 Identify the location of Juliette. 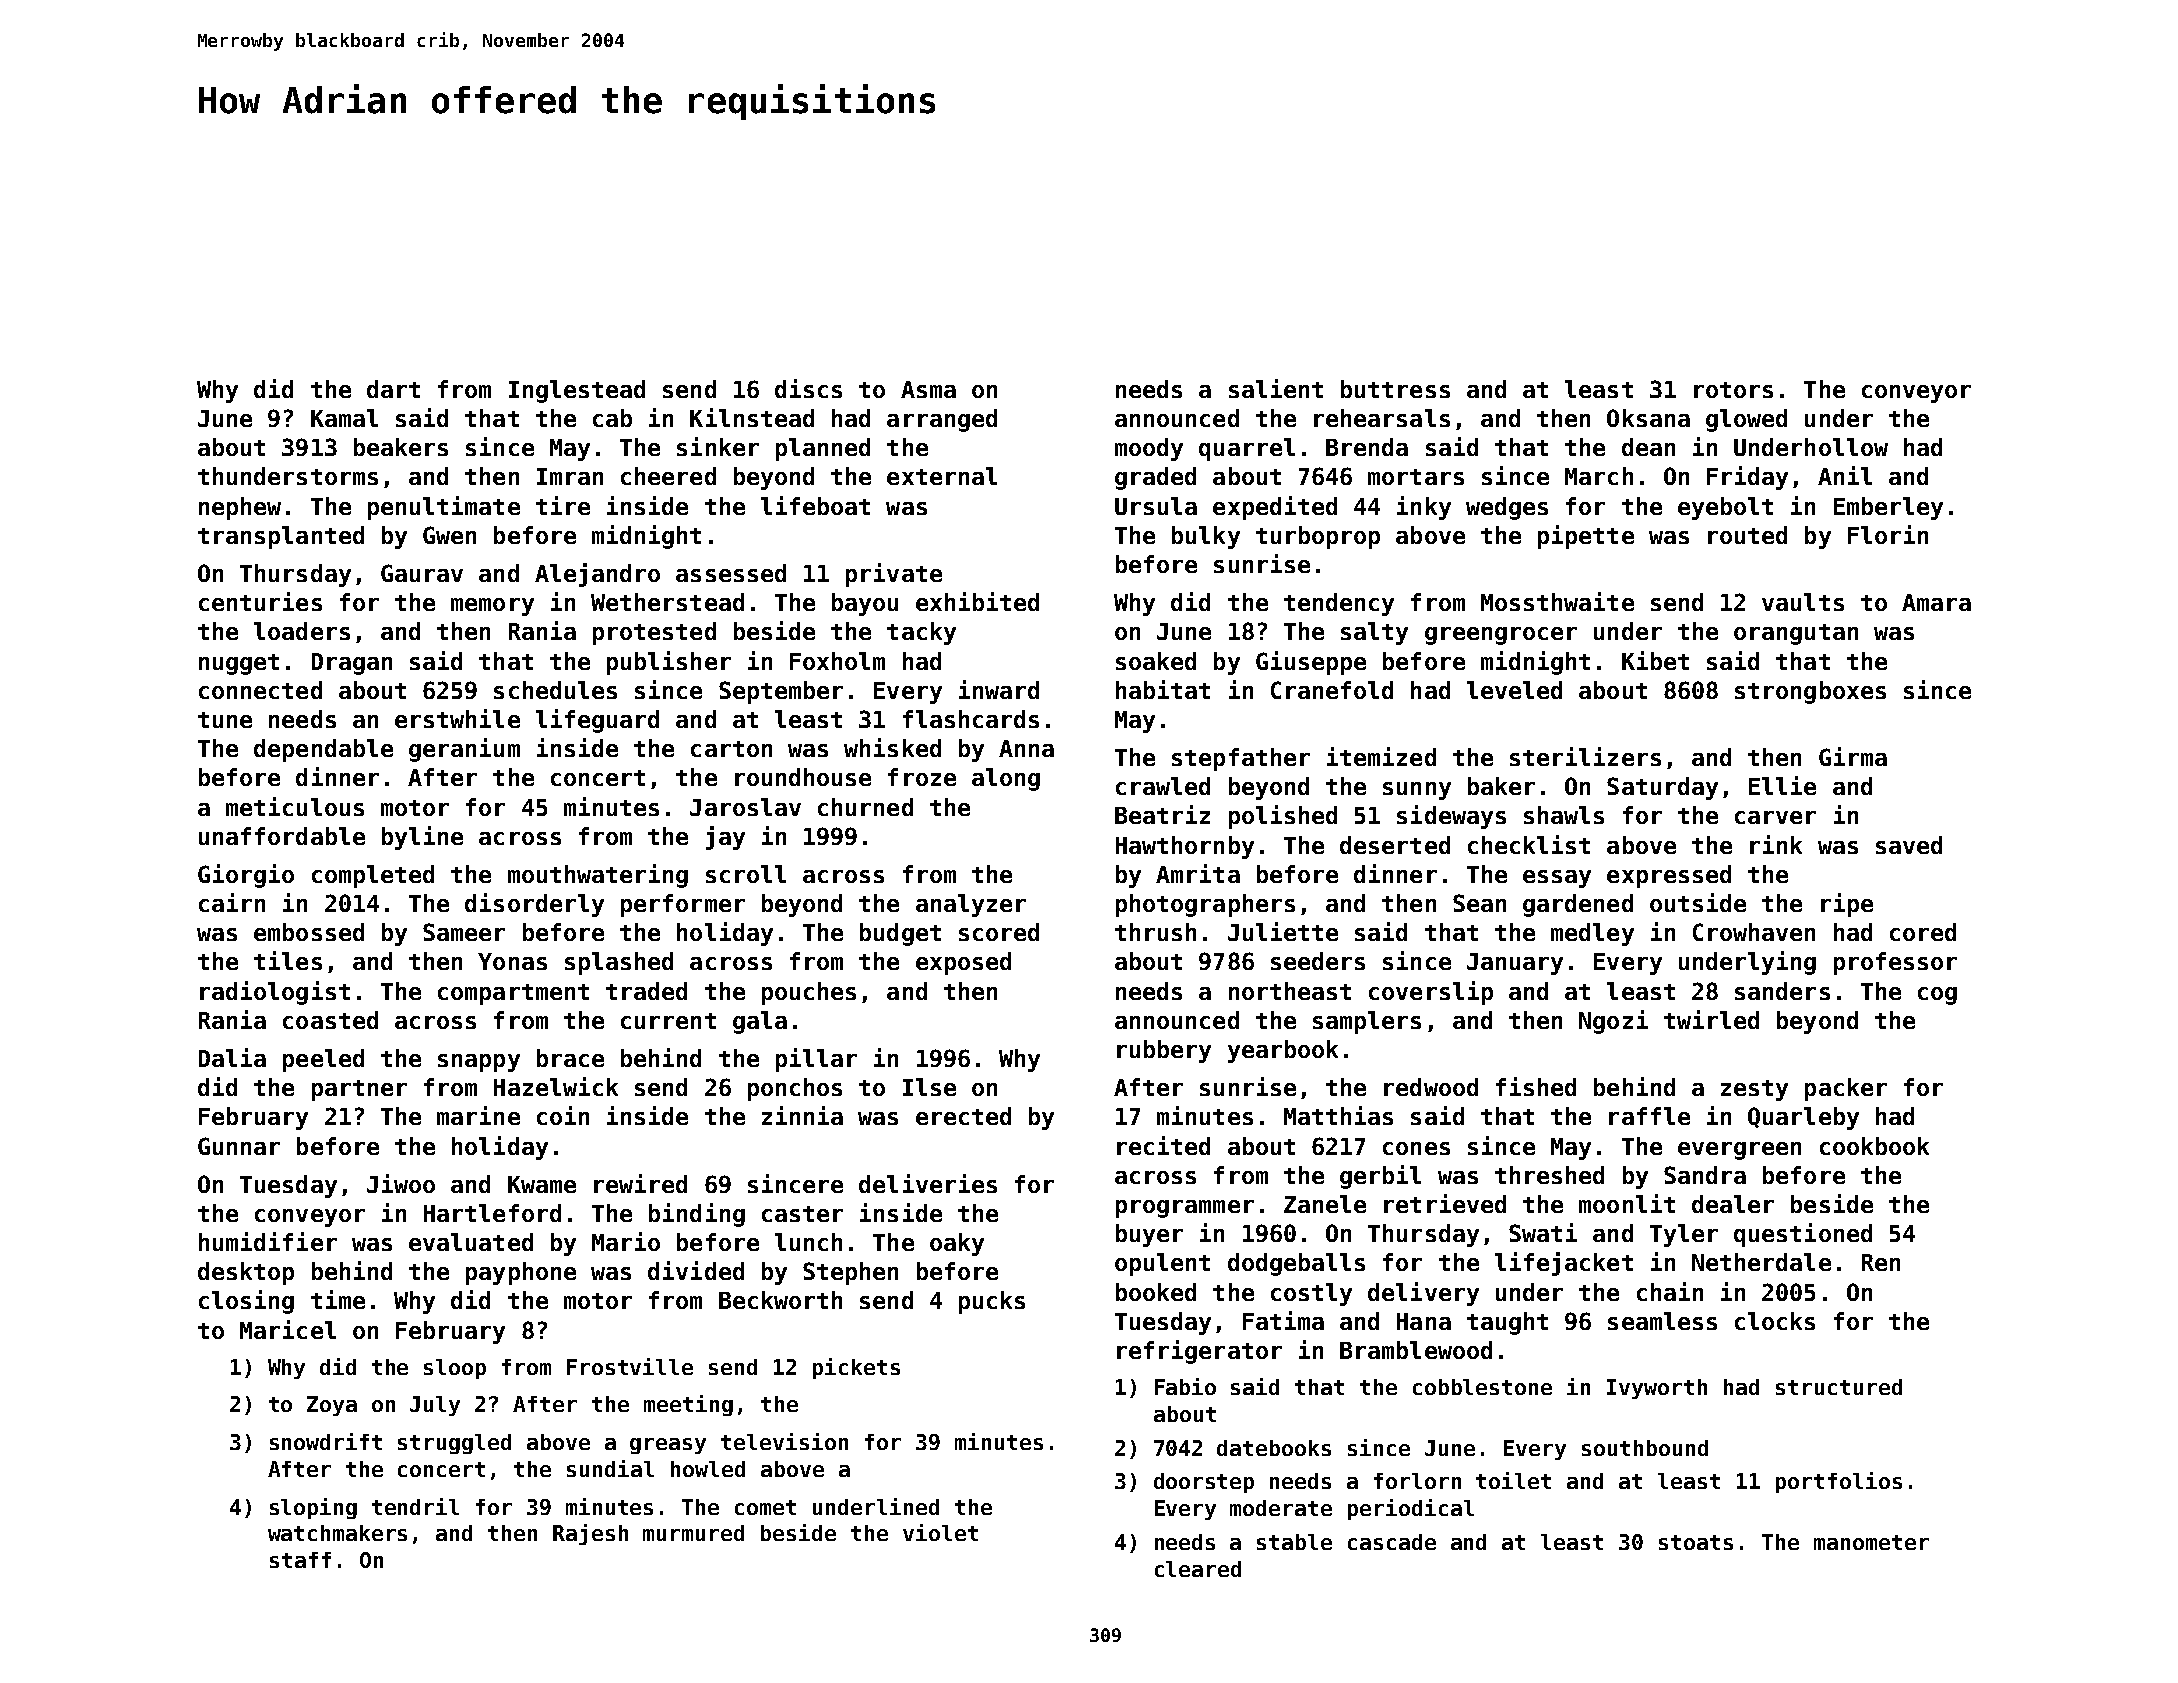
(1283, 931).
